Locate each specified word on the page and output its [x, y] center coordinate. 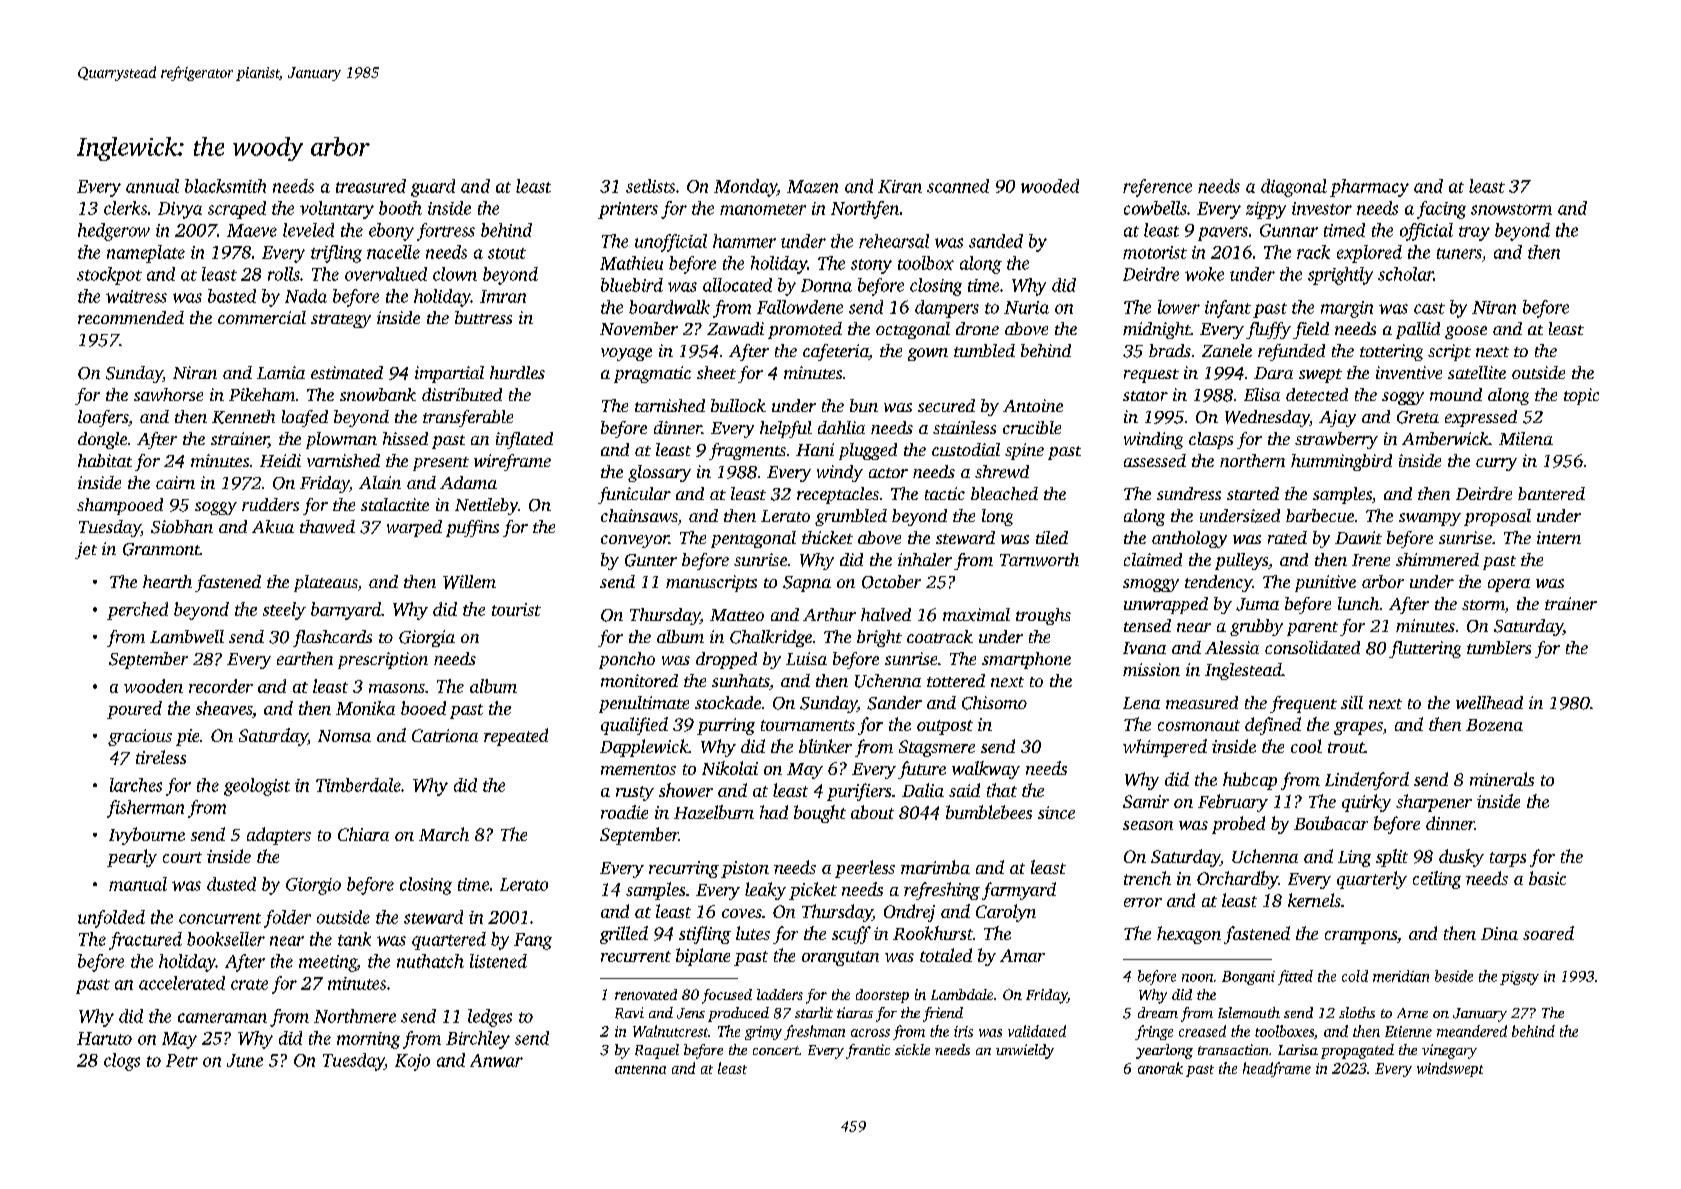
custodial [966, 449]
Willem [469, 582]
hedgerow [114, 232]
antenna [640, 1069]
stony [871, 266]
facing [1441, 210]
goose [1466, 332]
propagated [1357, 1051]
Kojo [412, 1062]
